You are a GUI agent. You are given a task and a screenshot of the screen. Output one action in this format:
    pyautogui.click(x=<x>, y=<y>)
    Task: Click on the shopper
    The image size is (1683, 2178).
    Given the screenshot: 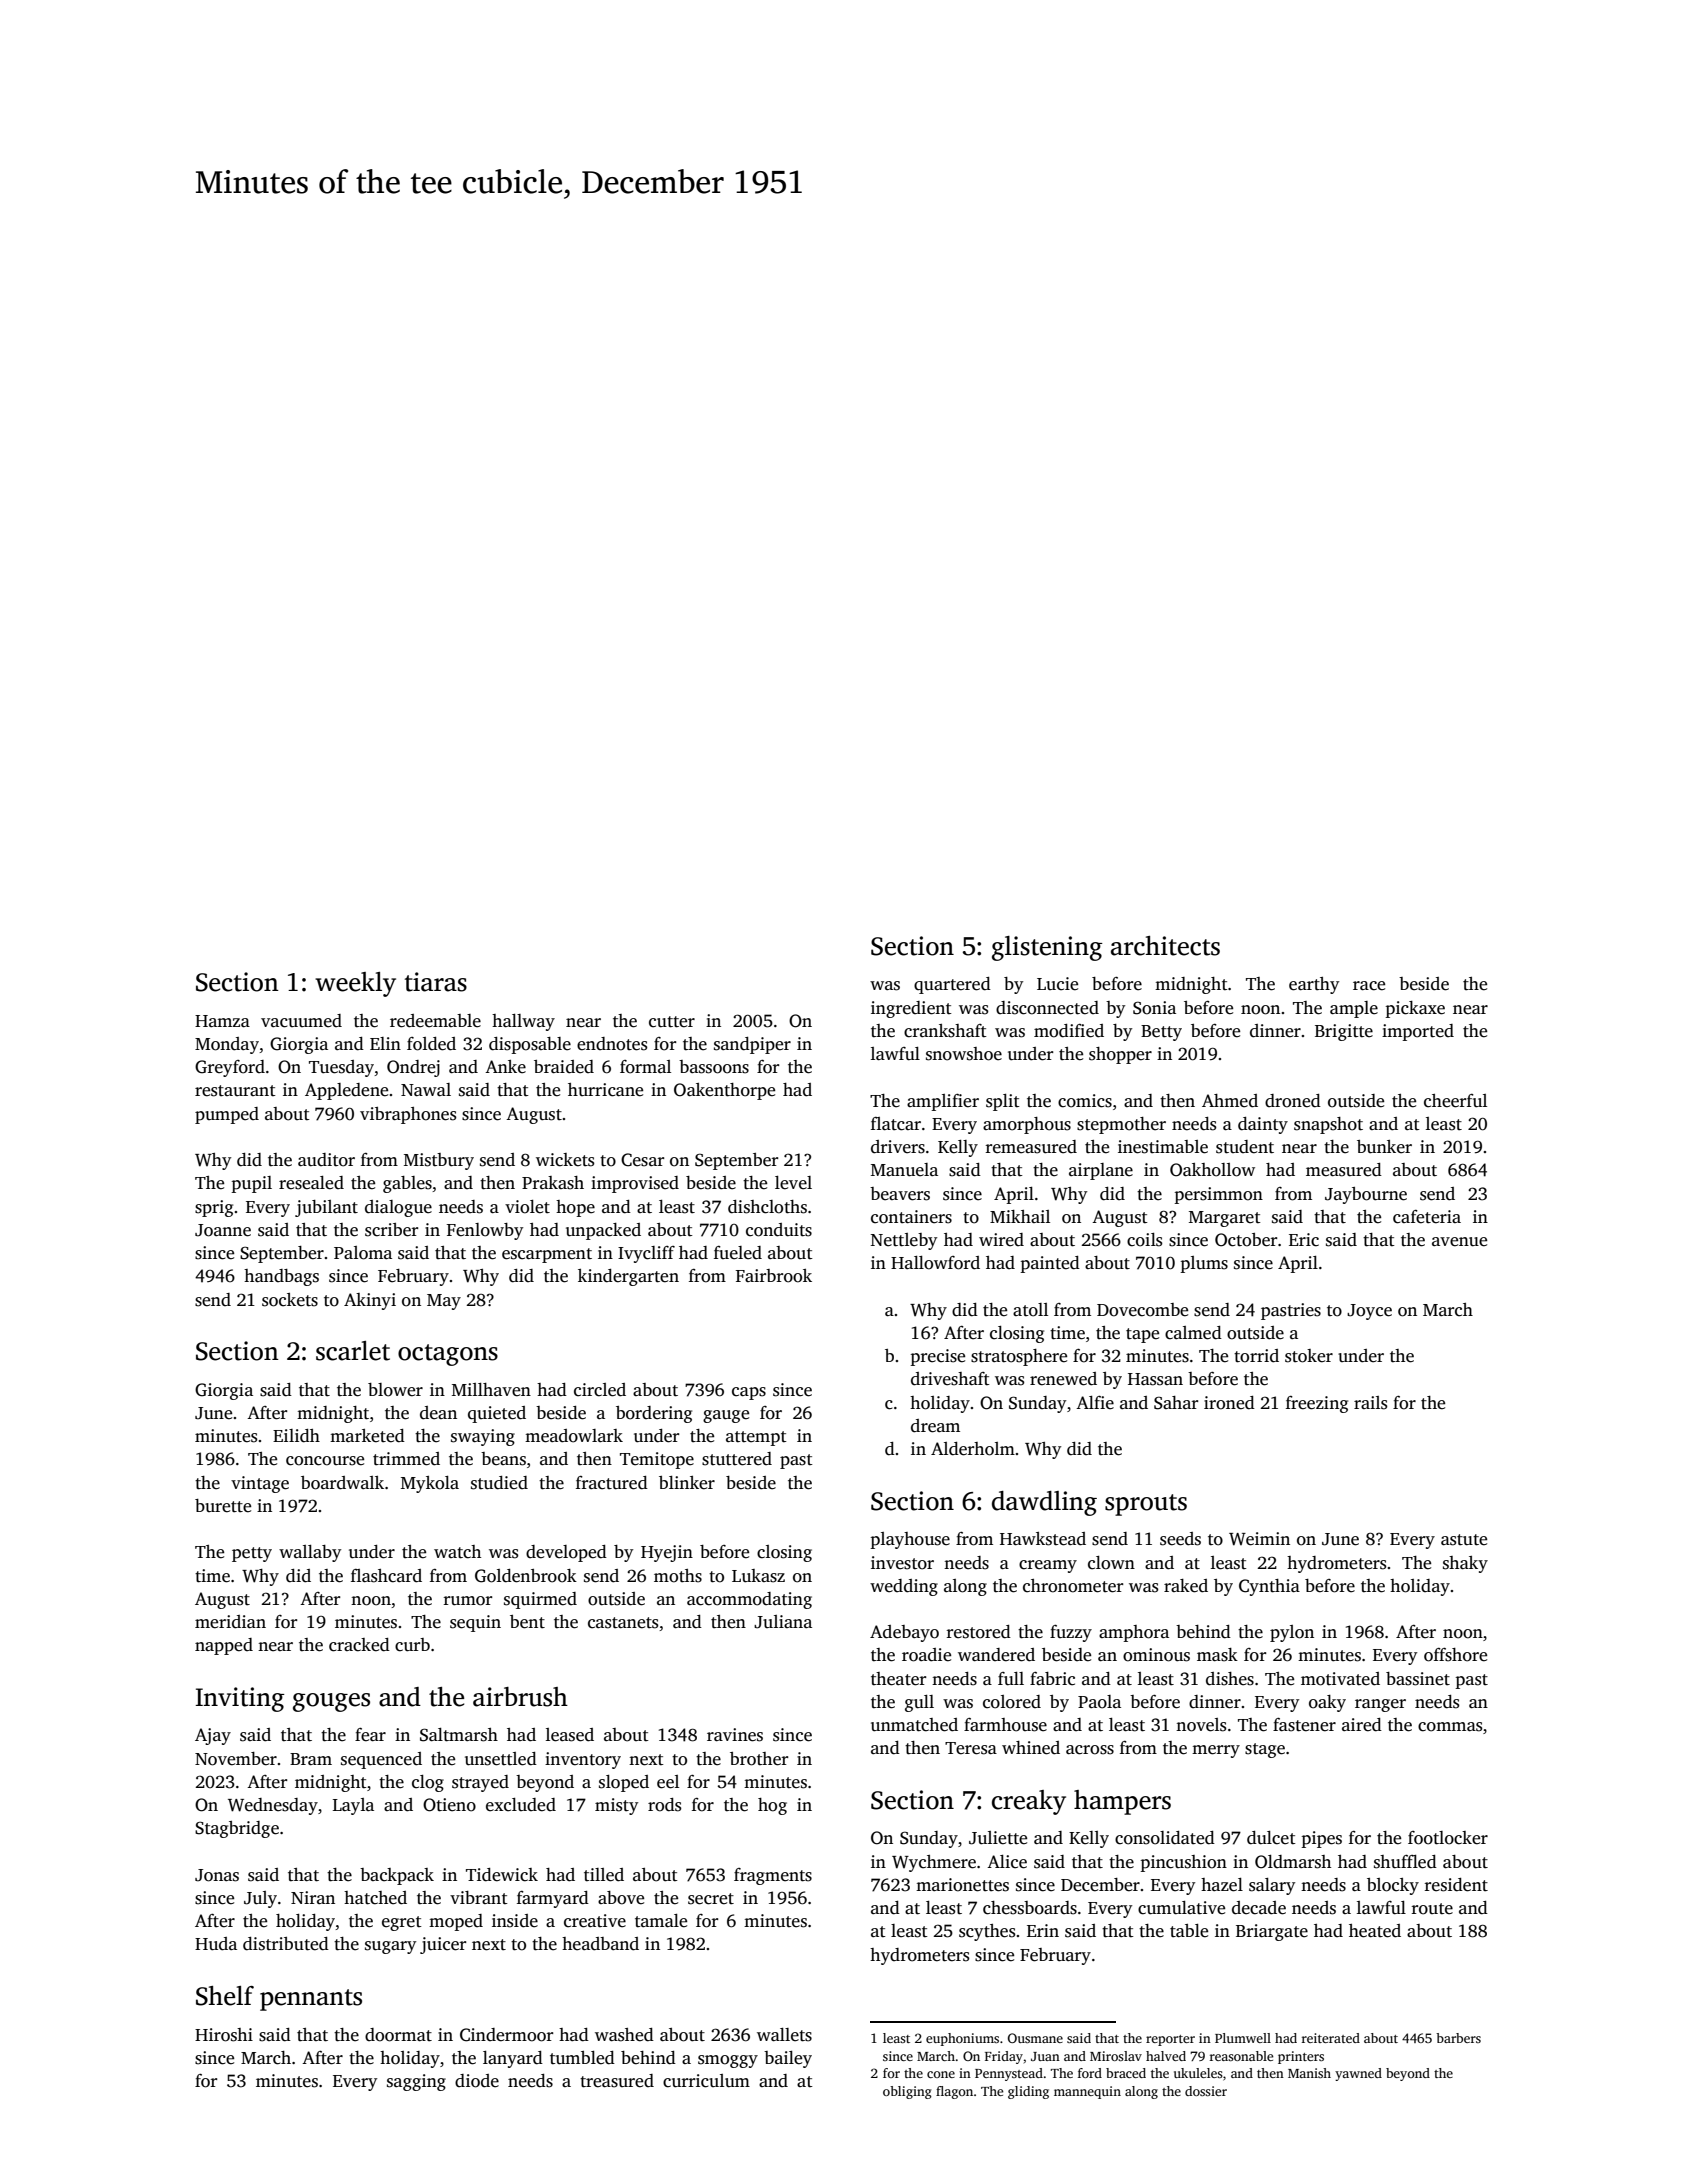 What is the action you would take?
    pyautogui.click(x=1120, y=1055)
